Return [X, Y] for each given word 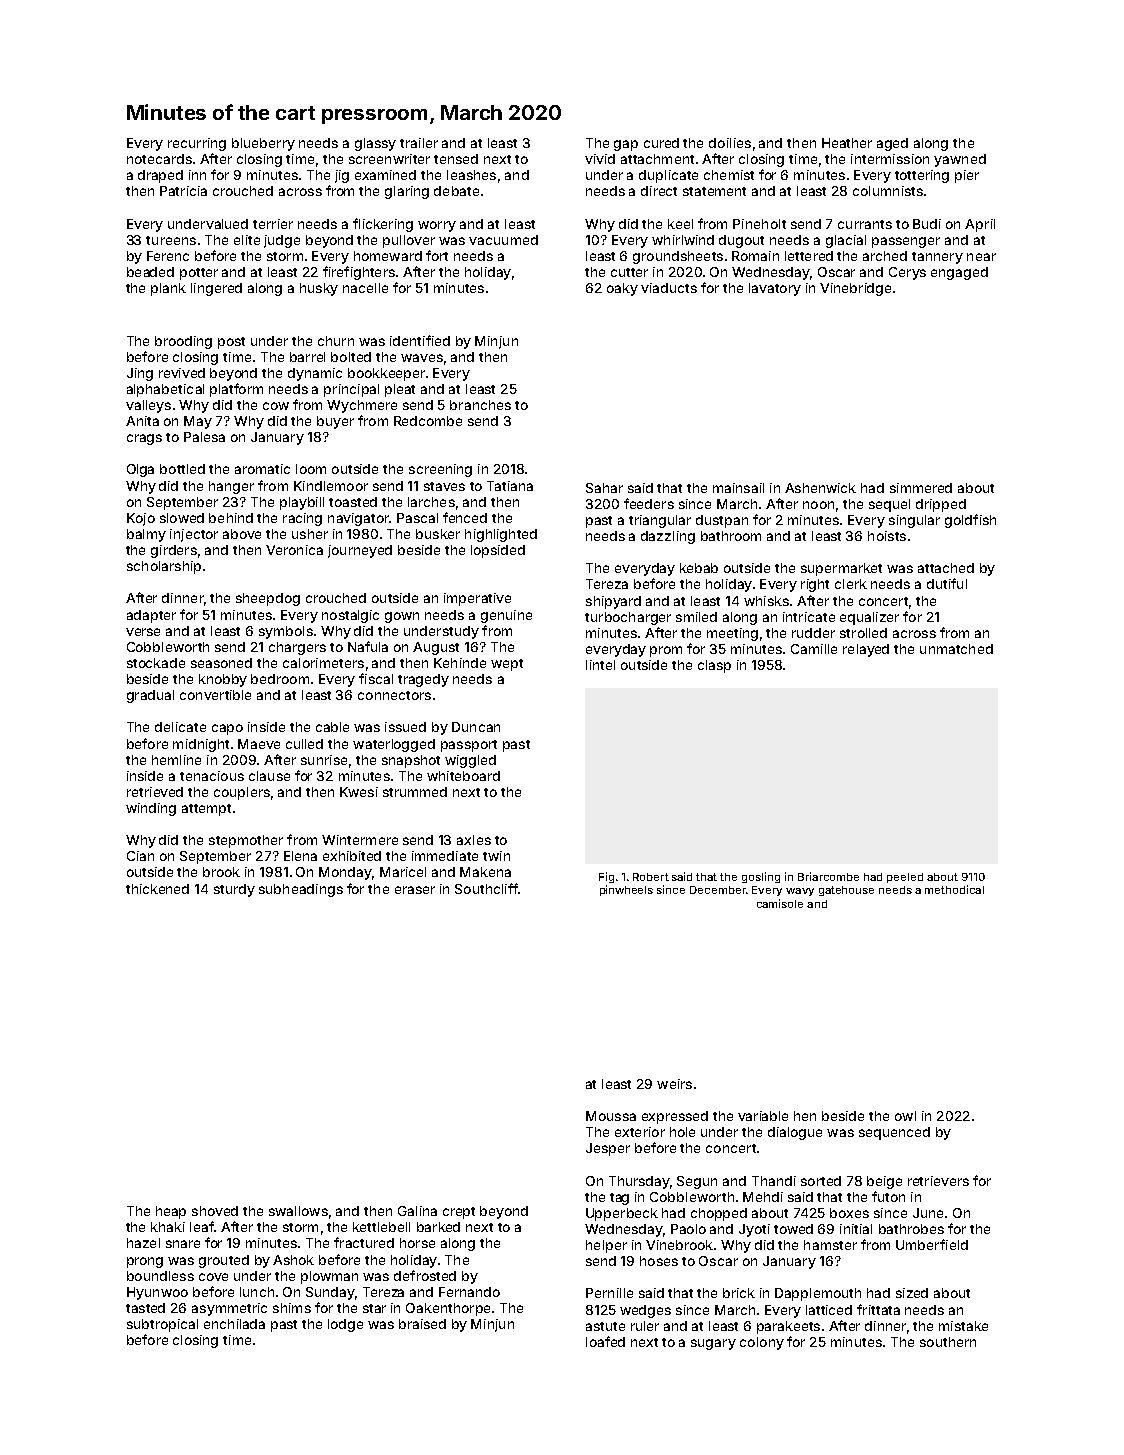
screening [440, 470]
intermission [890, 159]
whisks [766, 601]
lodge [345, 1325]
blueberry [263, 144]
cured [661, 143]
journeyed [360, 551]
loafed [605, 1341]
